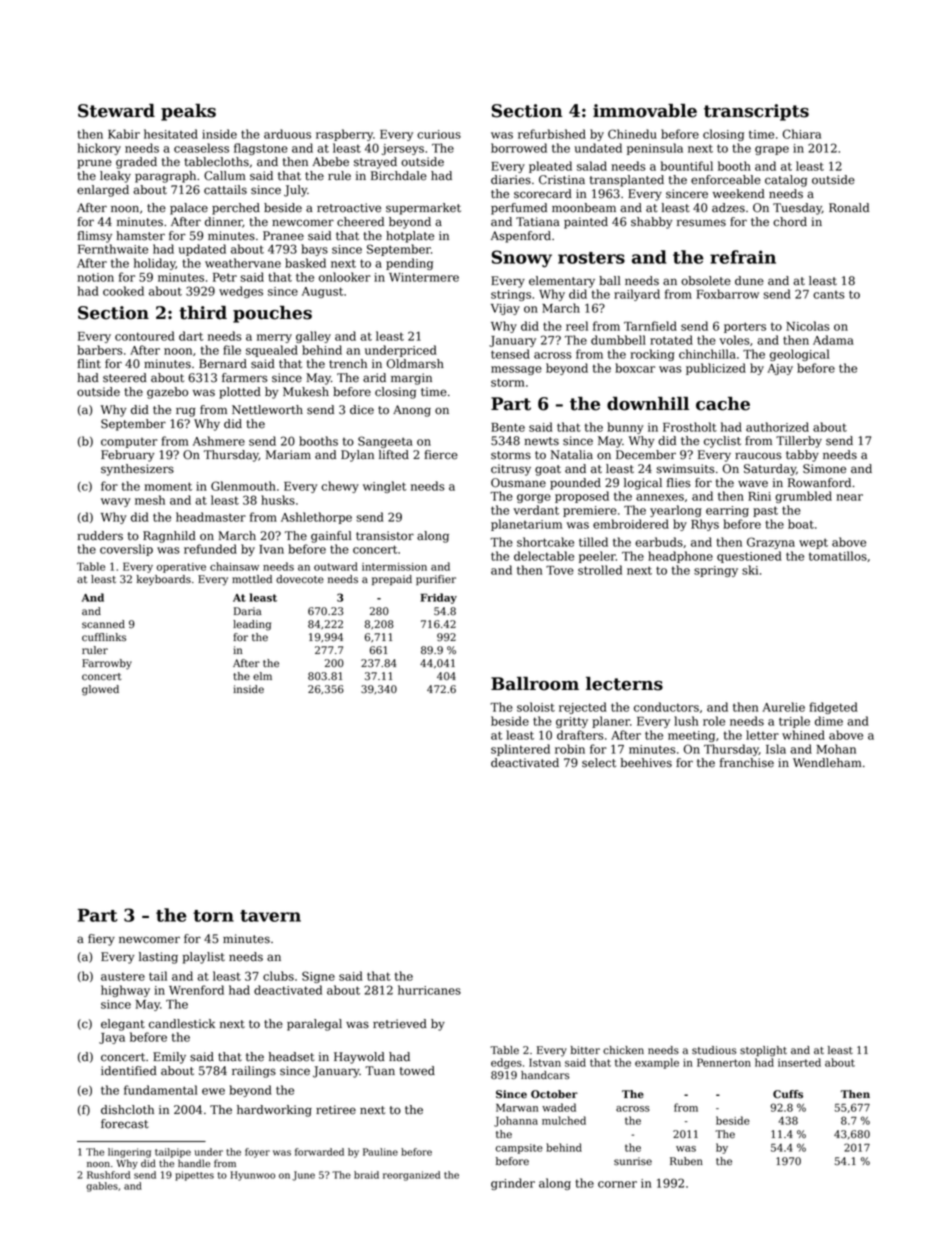  Describe the element at coordinates (617, 1184) in the page. I see `corner` at that location.
